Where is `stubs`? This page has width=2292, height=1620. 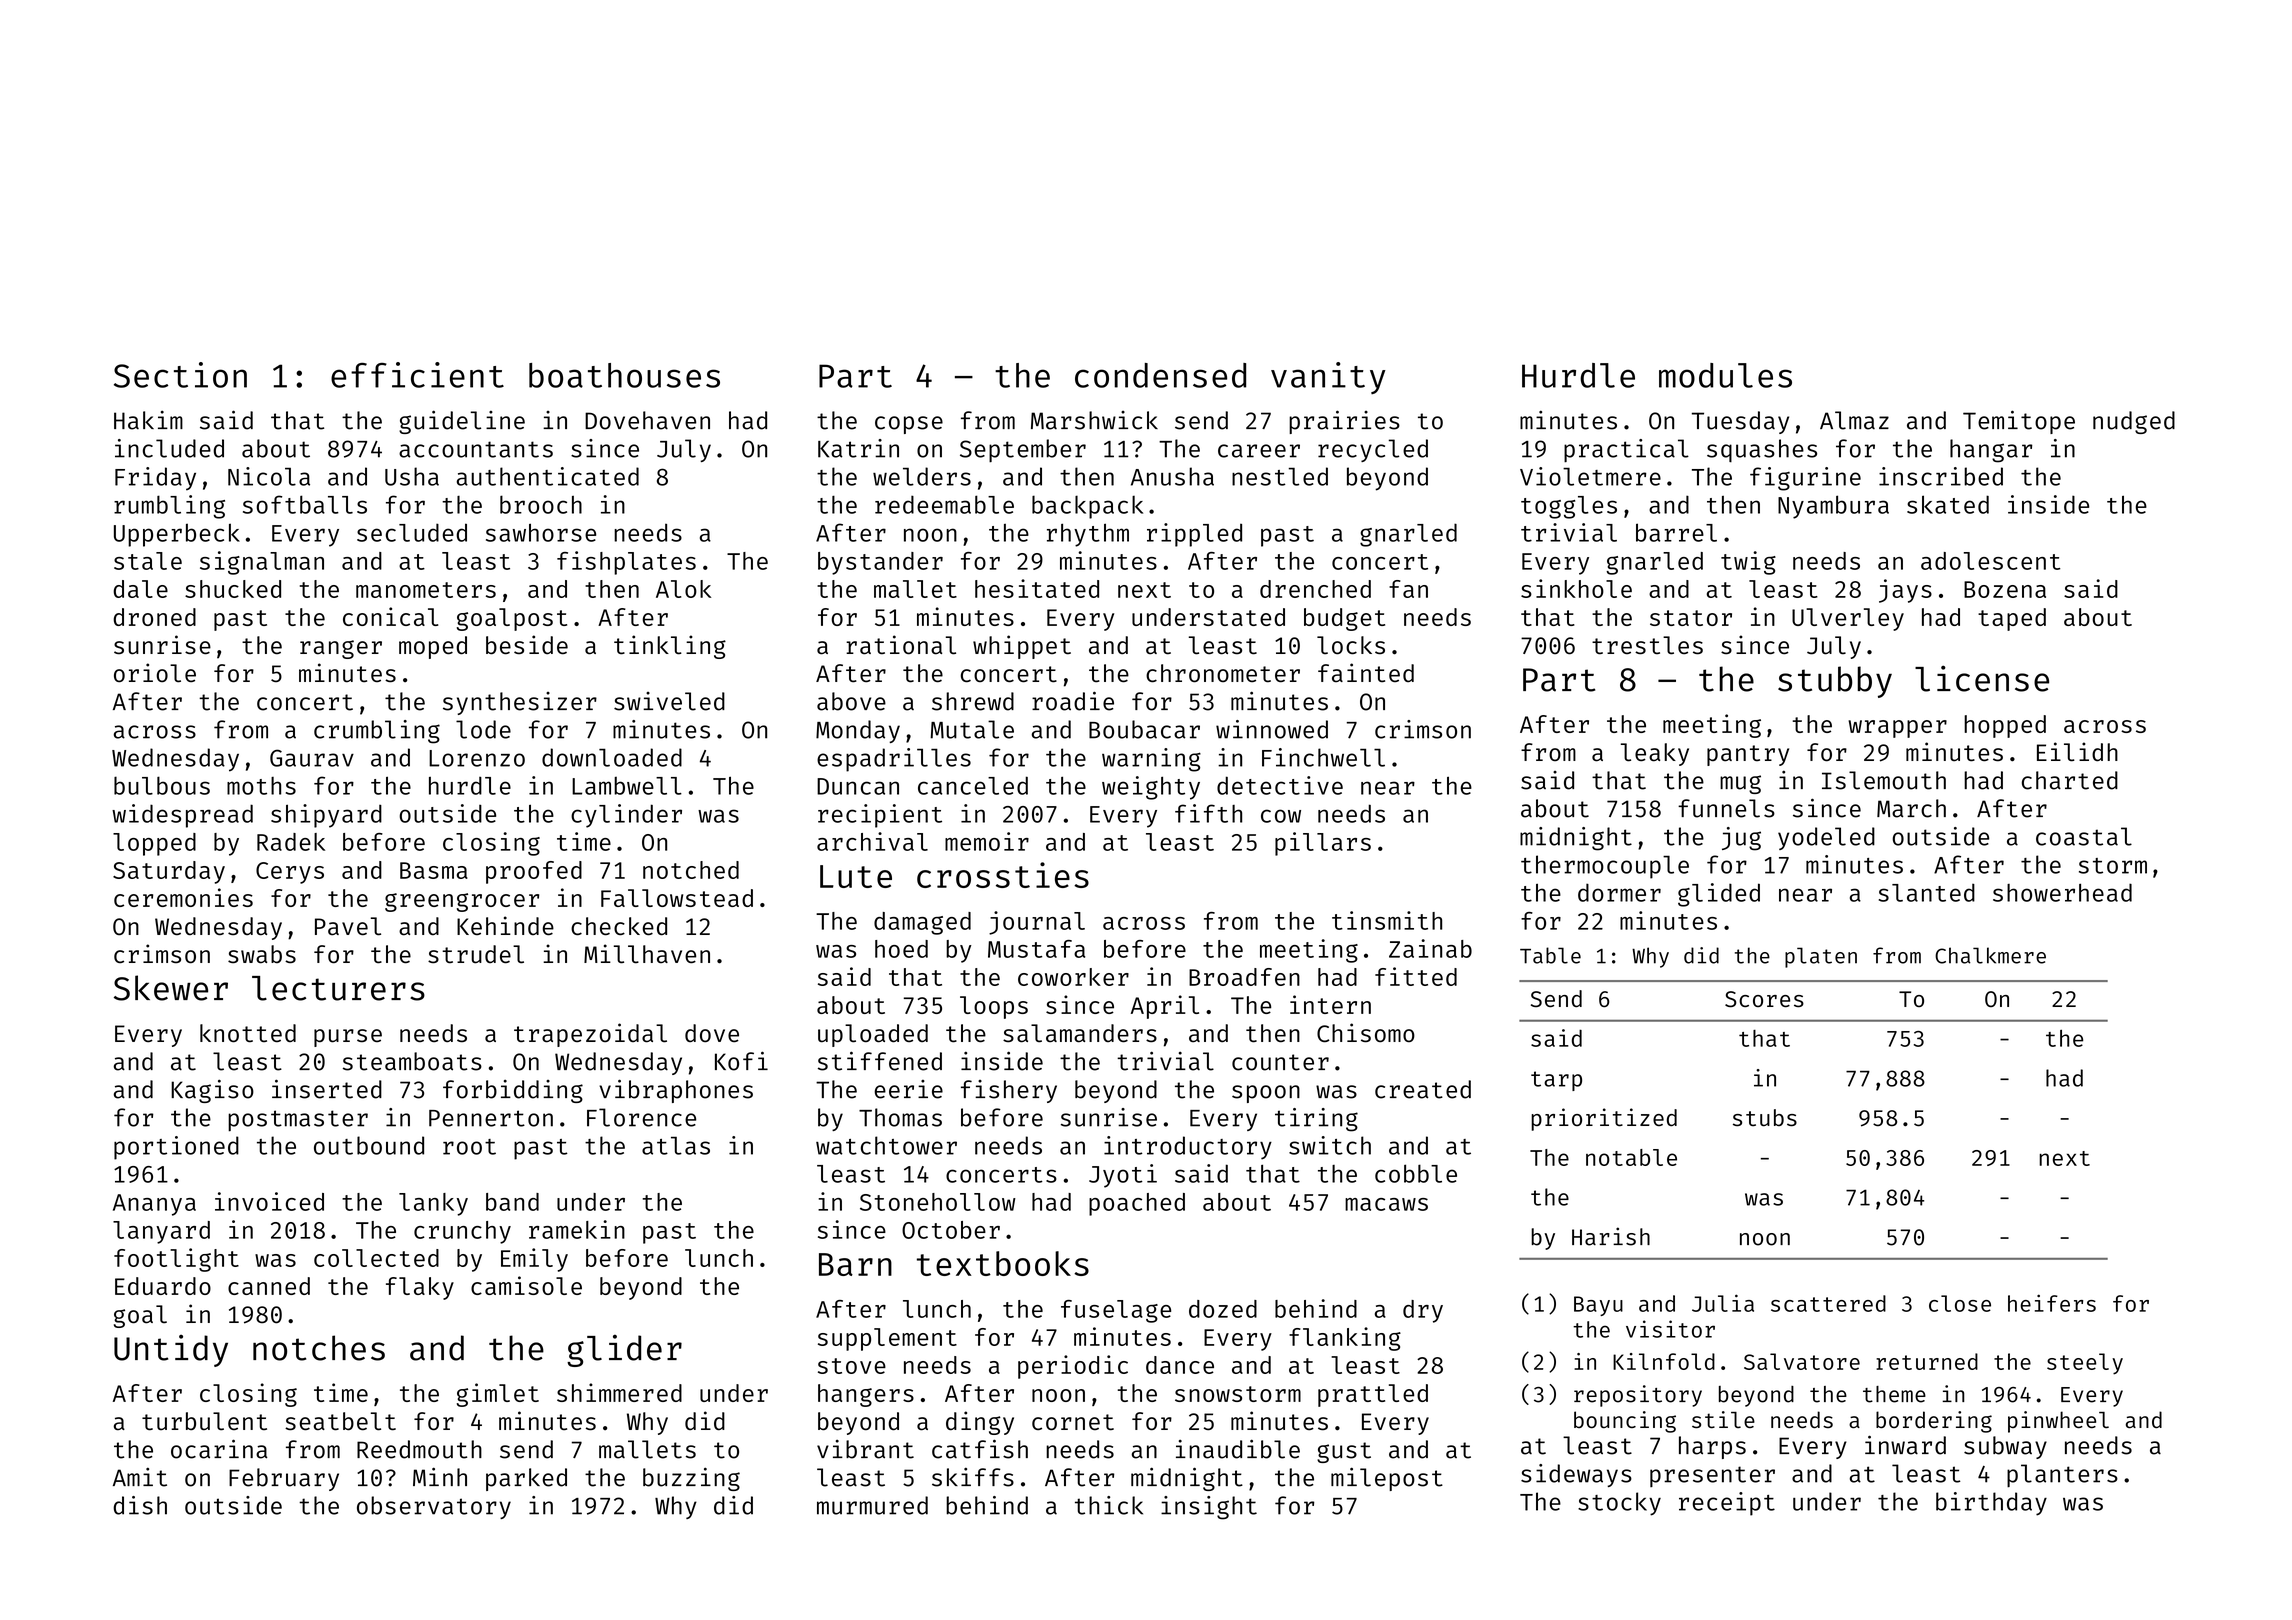
stubs is located at coordinates (1765, 1118).
